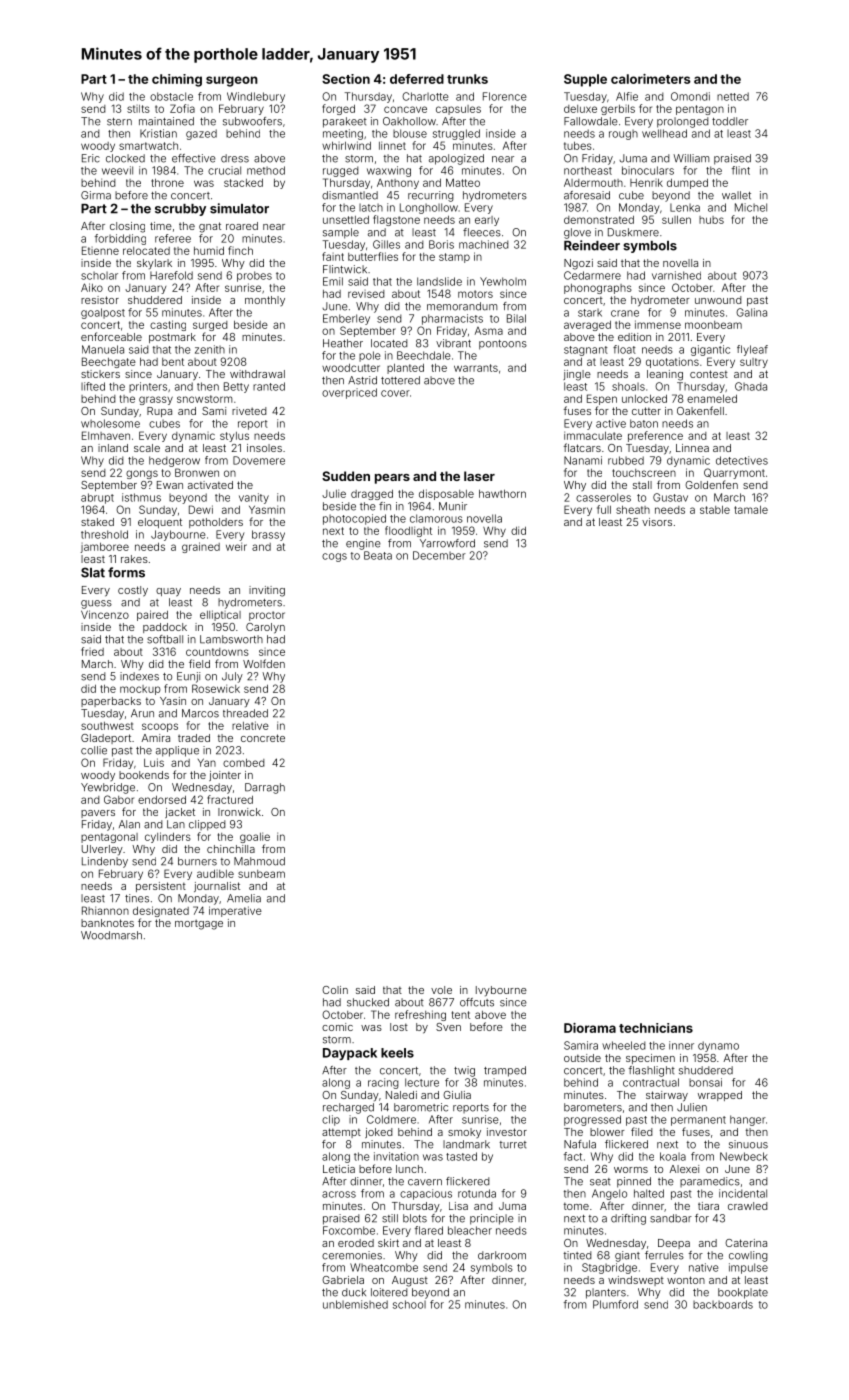  I want to click on permanent, so click(698, 1121).
